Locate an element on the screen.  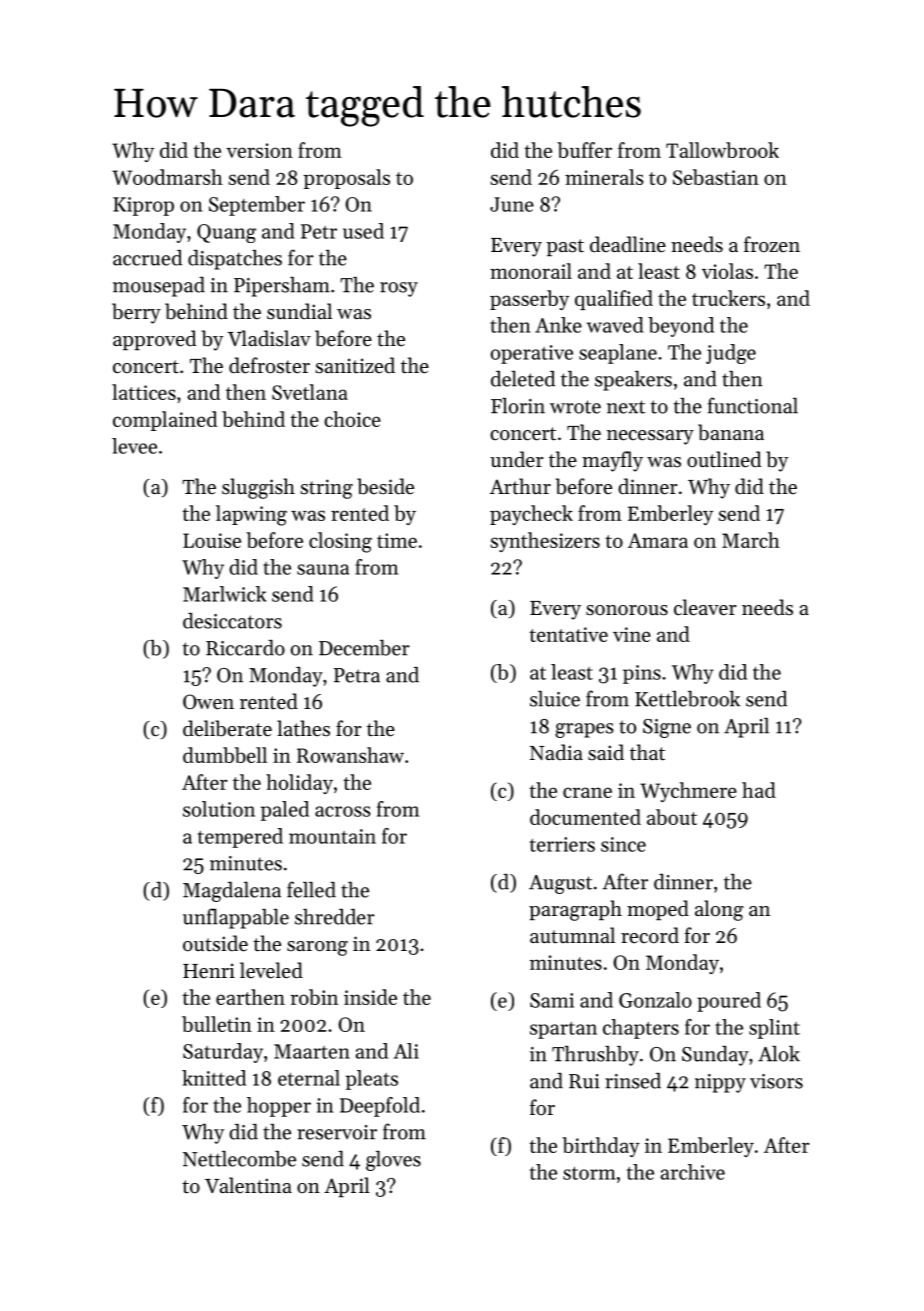
archive is located at coordinates (693, 1172).
